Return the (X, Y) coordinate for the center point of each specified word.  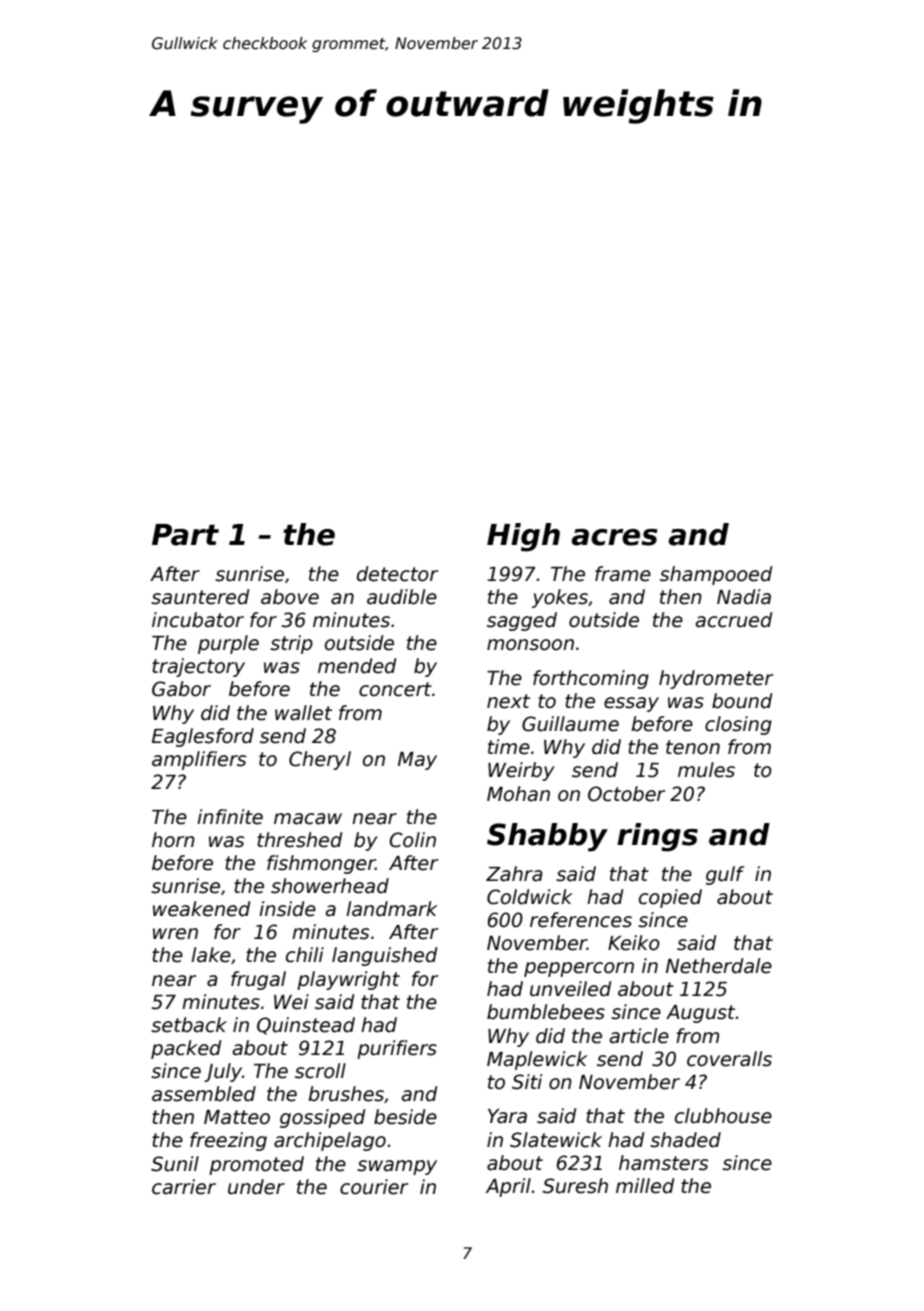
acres (614, 537)
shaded (685, 1140)
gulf (725, 875)
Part (185, 535)
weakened (201, 909)
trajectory (198, 667)
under (256, 1187)
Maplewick (537, 1060)
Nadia (744, 597)
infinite (230, 817)
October (626, 794)
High (523, 537)
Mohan (518, 794)
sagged (522, 621)
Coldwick (530, 897)
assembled (204, 1094)
